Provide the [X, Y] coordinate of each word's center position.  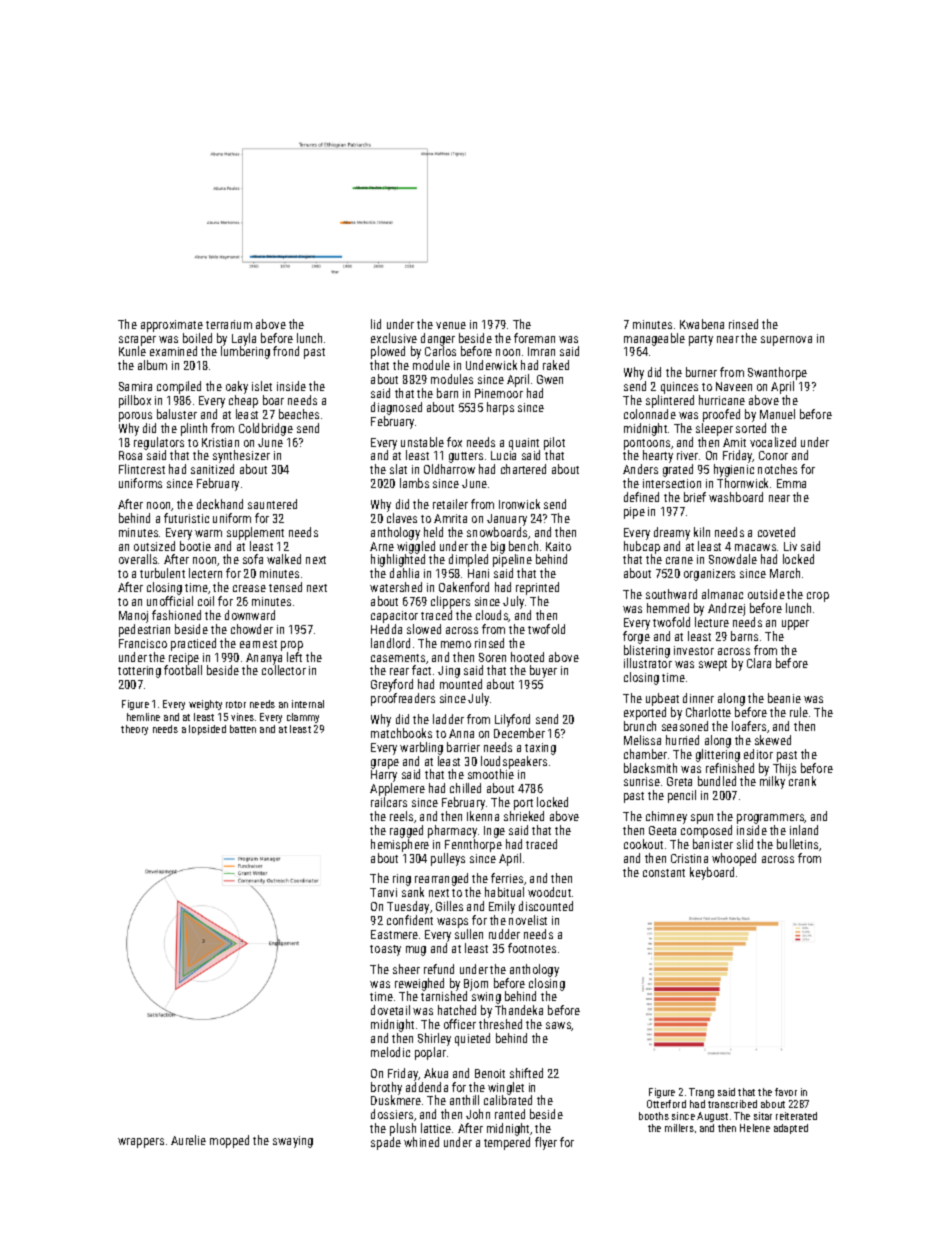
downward [250, 615]
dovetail [390, 1010]
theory [134, 730]
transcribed [732, 1104]
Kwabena [702, 324]
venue [451, 325]
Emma [791, 483]
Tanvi [383, 892]
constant [664, 873]
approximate [172, 326]
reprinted [537, 588]
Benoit [490, 1073]
